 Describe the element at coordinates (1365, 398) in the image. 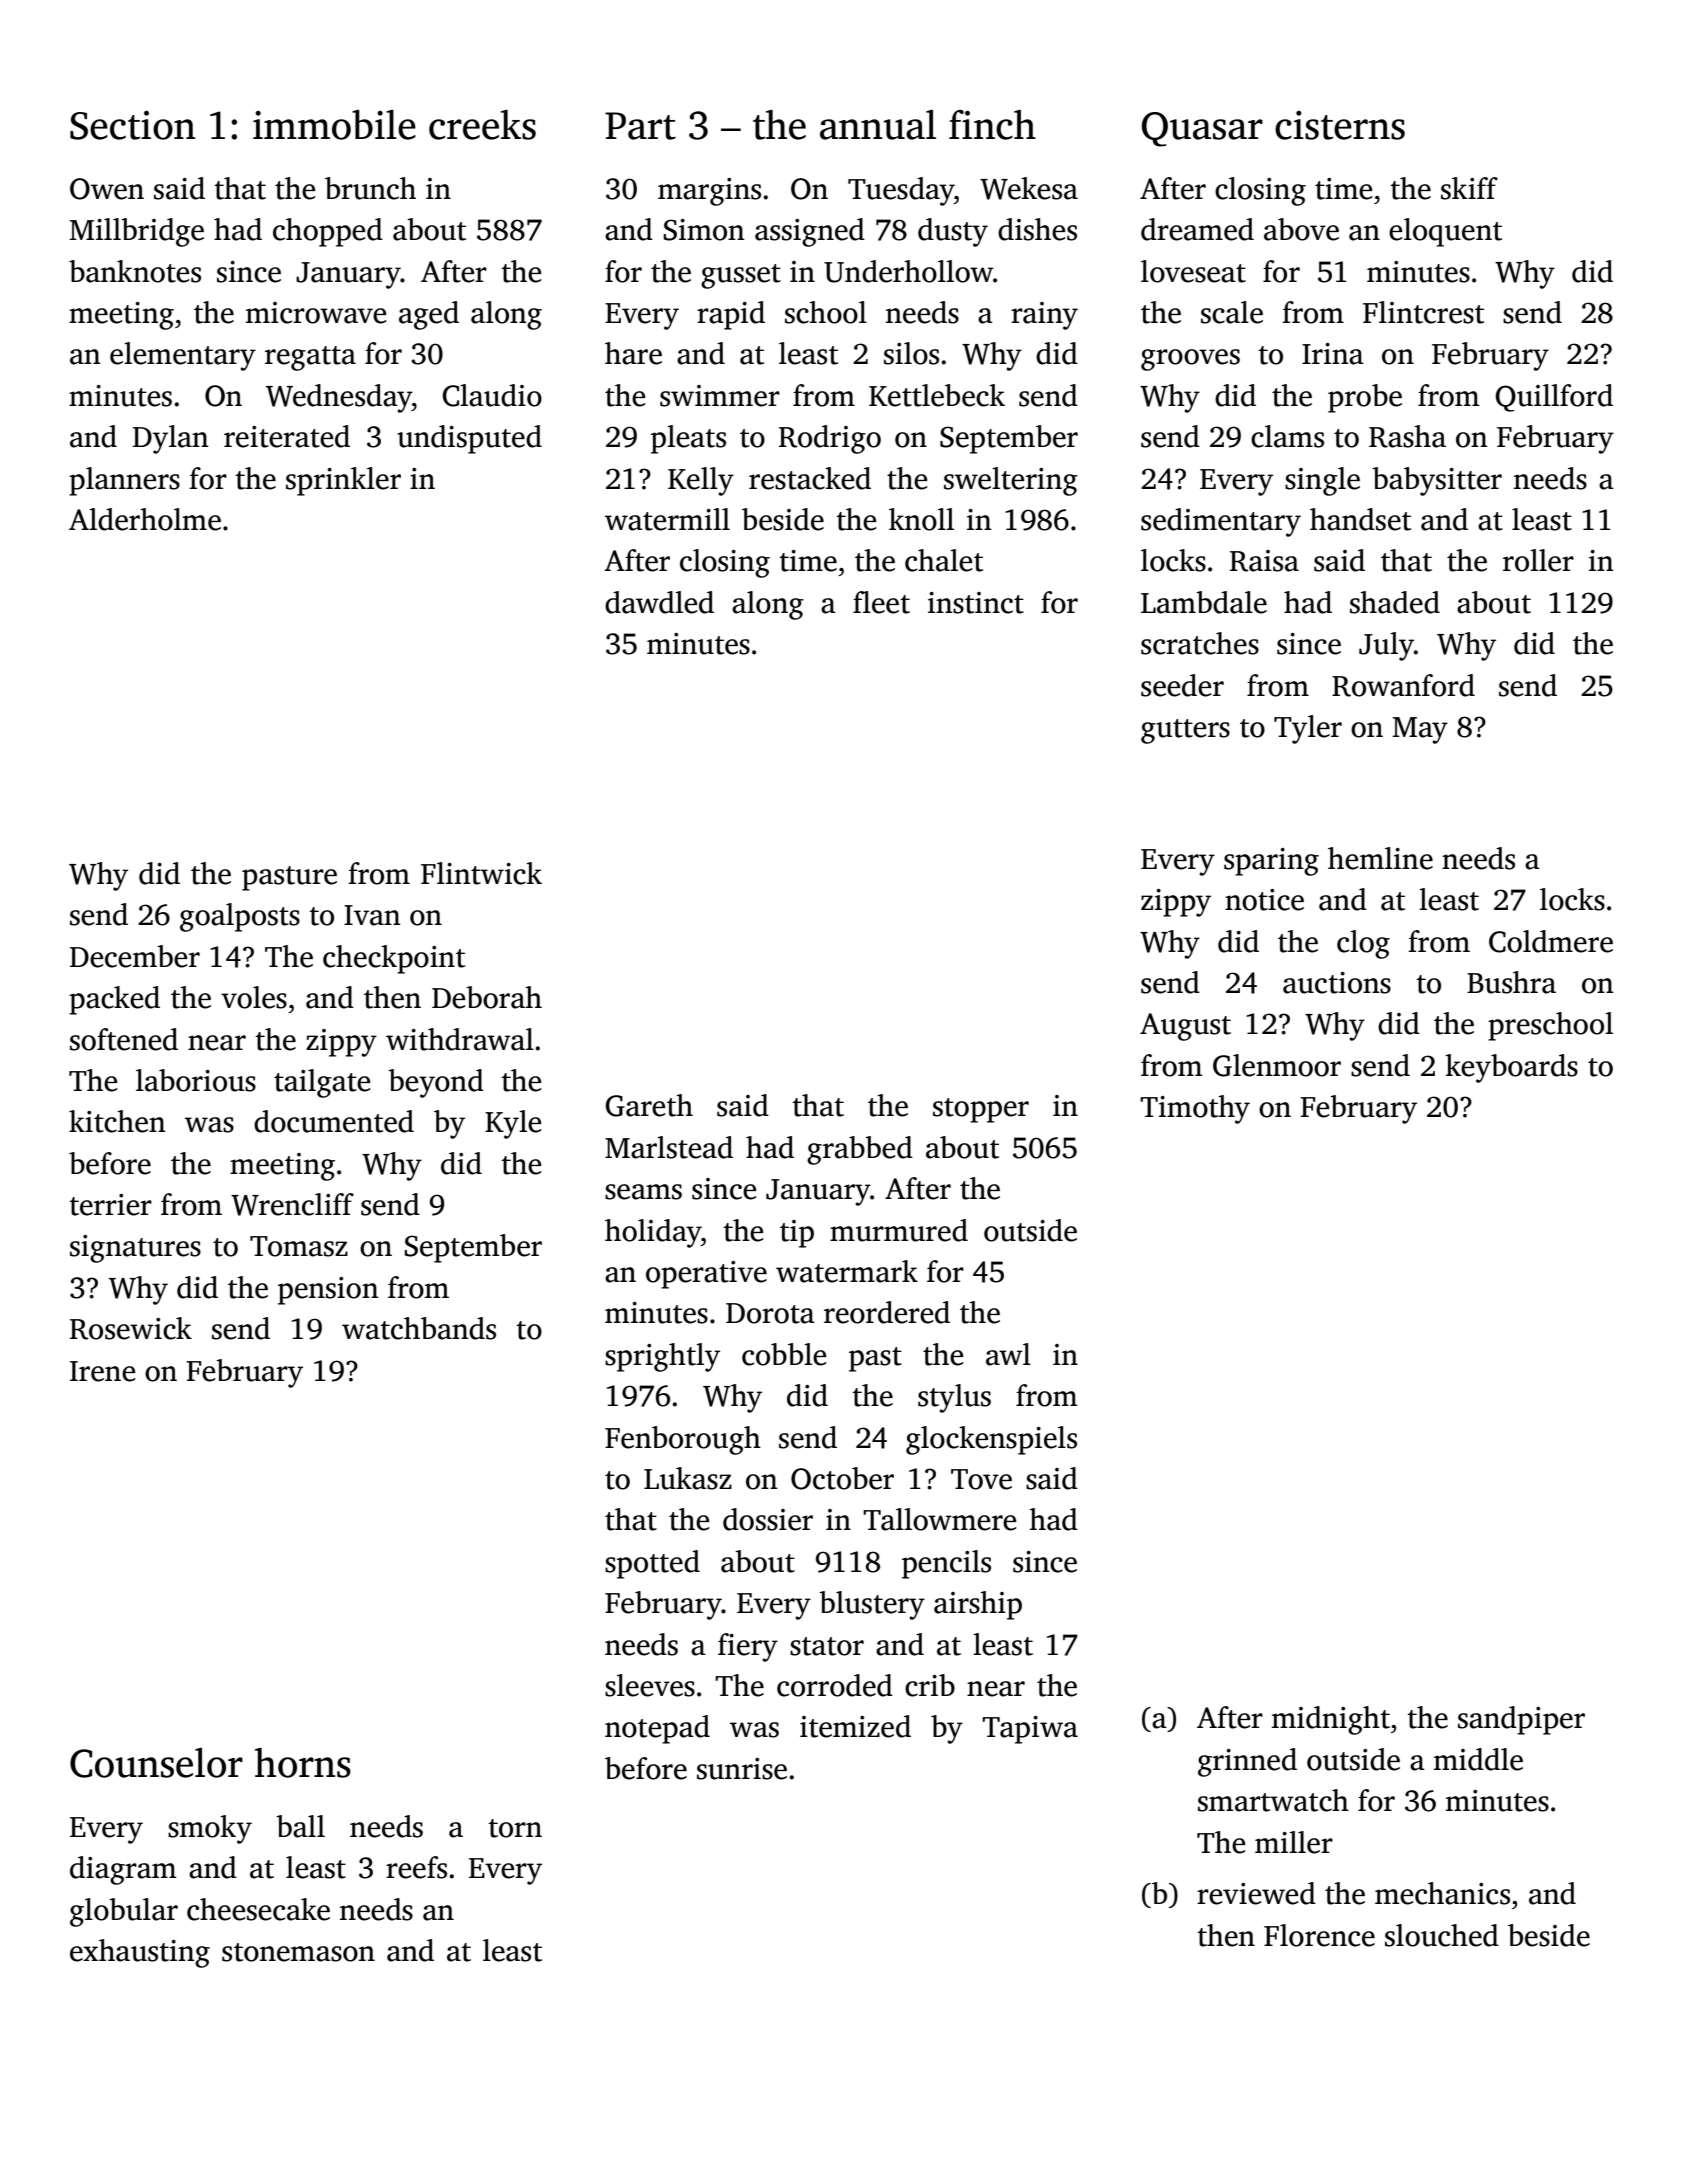

I see `probe` at that location.
